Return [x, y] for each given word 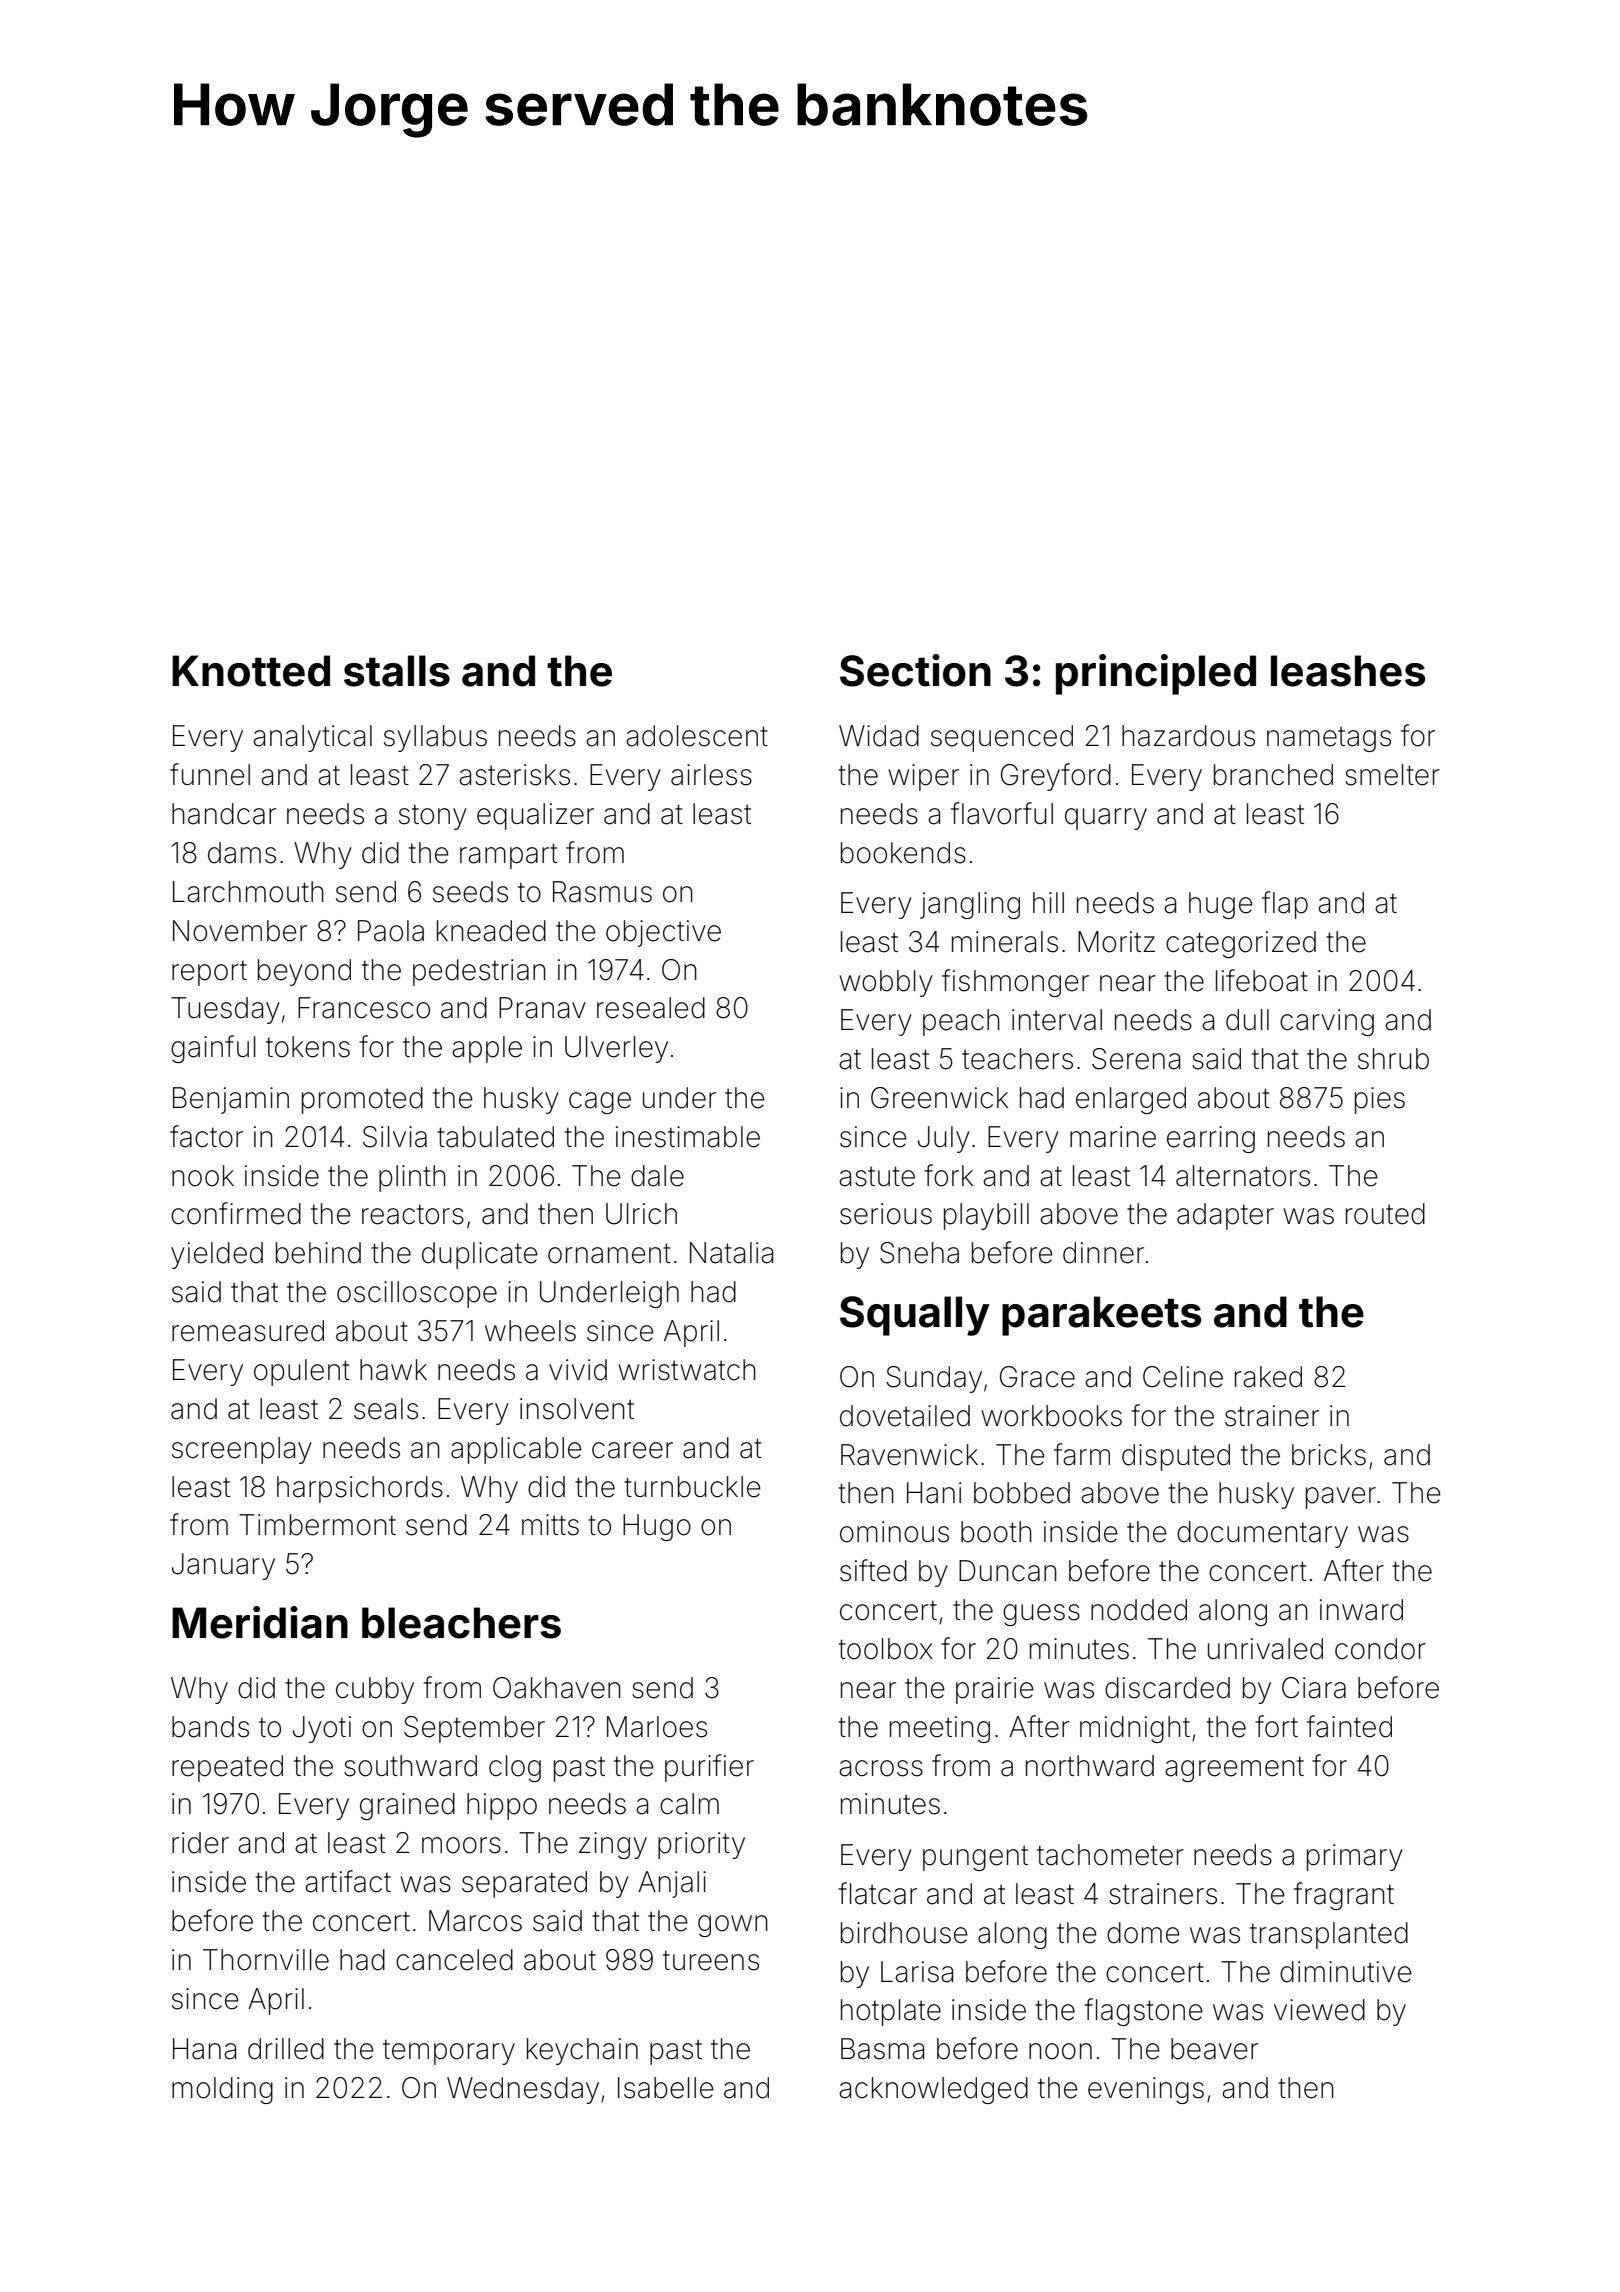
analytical [312, 738]
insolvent [577, 1409]
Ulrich [641, 1214]
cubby [375, 1690]
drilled [286, 2049]
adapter [1225, 1216]
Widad [879, 736]
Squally [915, 1316]
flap [1285, 905]
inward [1361, 1610]
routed [1385, 1214]
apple [487, 1049]
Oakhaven [557, 1688]
